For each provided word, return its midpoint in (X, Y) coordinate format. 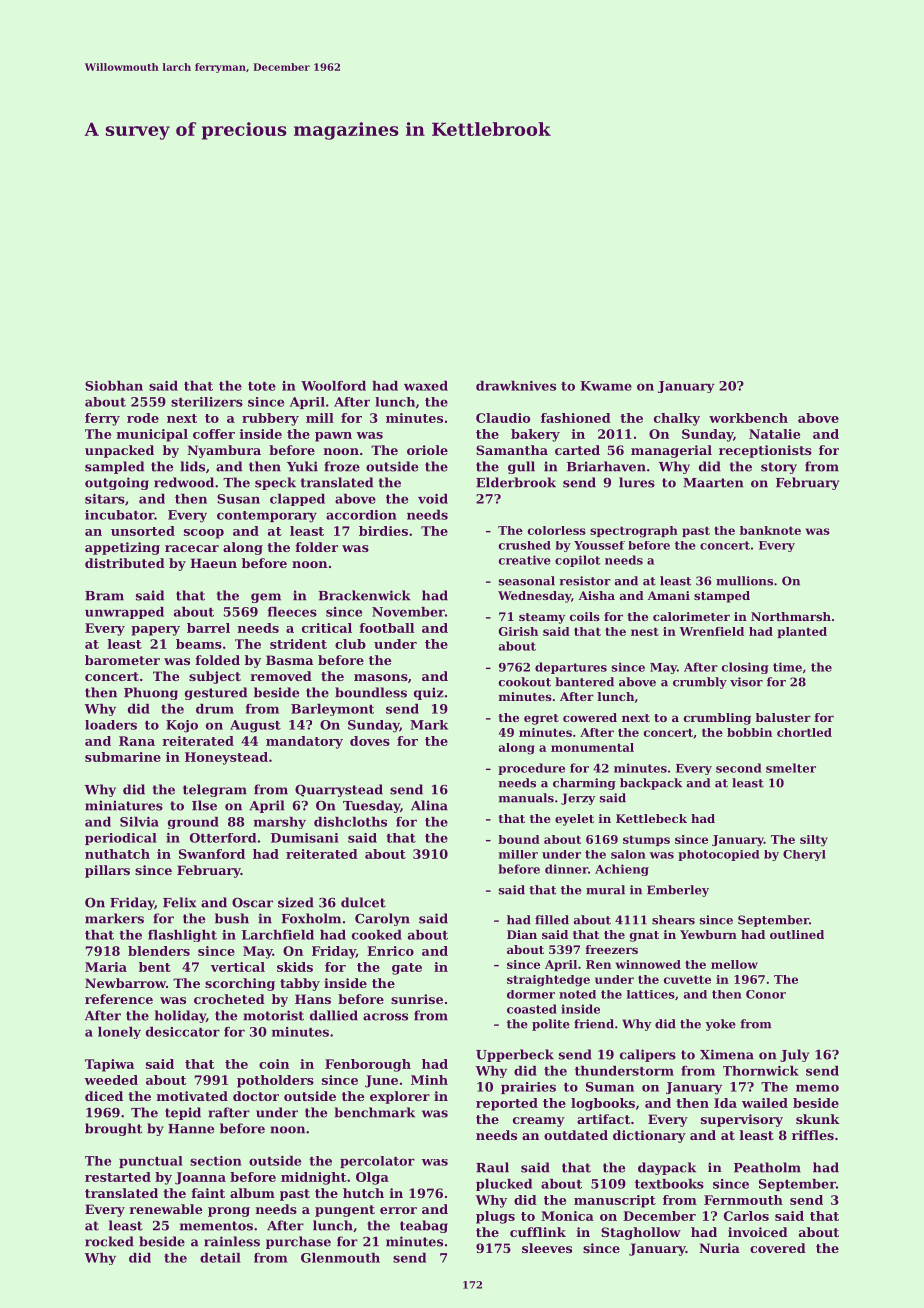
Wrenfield (712, 631)
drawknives (516, 386)
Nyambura (224, 451)
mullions (744, 581)
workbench (748, 418)
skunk (818, 1119)
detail (220, 1258)
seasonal (527, 581)
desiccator (183, 1032)
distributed (125, 563)
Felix (179, 902)
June (381, 1081)
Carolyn (382, 919)
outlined (797, 934)
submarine (123, 757)
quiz (429, 693)
